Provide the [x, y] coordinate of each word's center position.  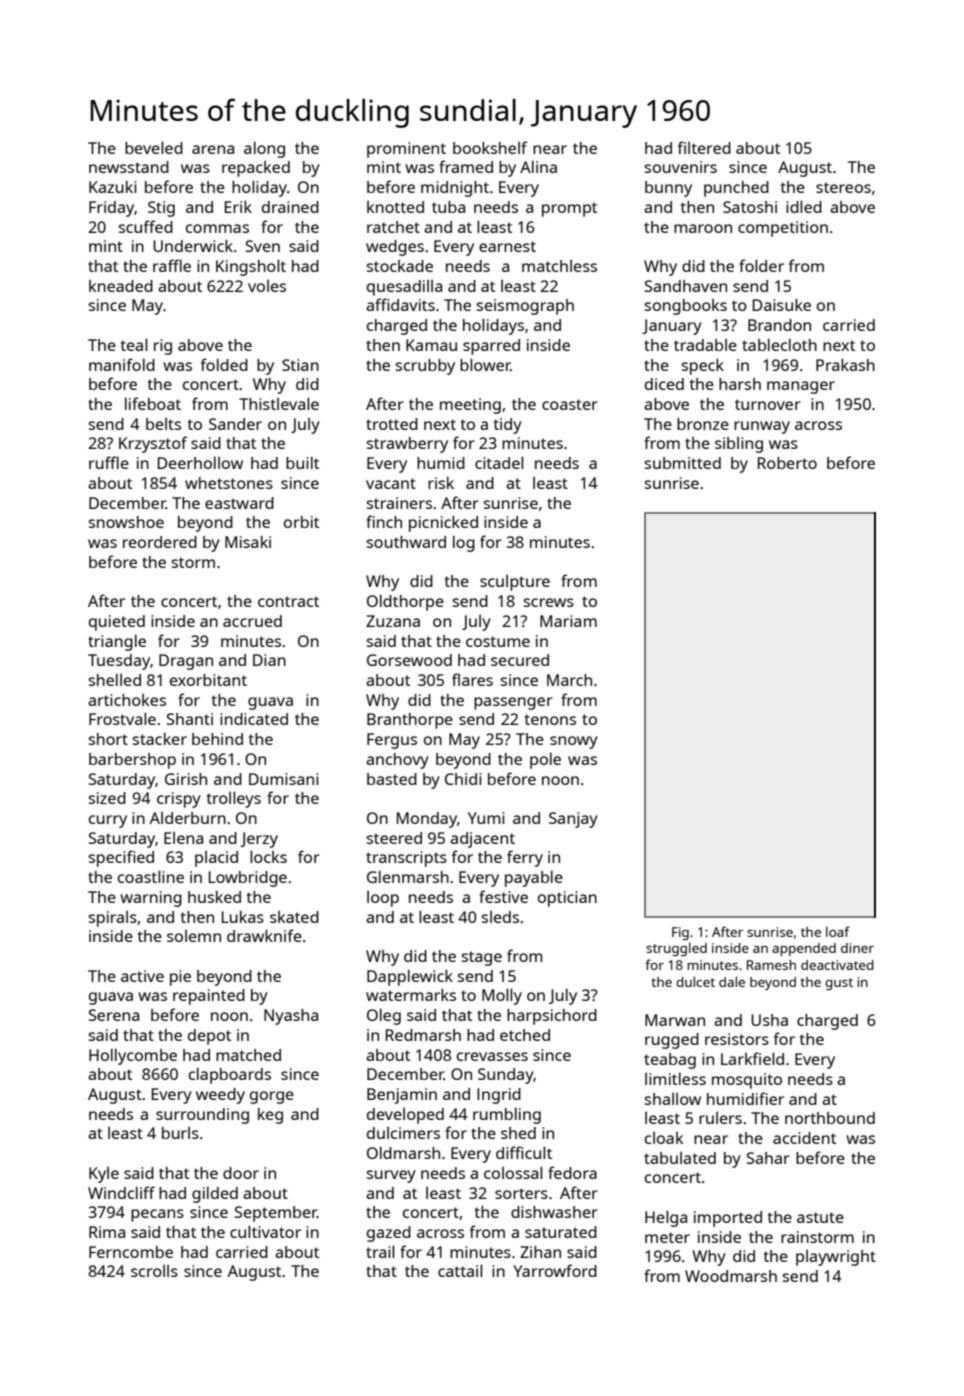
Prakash [845, 365]
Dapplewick [410, 977]
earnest [507, 246]
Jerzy [259, 840]
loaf [838, 931]
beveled [154, 147]
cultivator [265, 1231]
